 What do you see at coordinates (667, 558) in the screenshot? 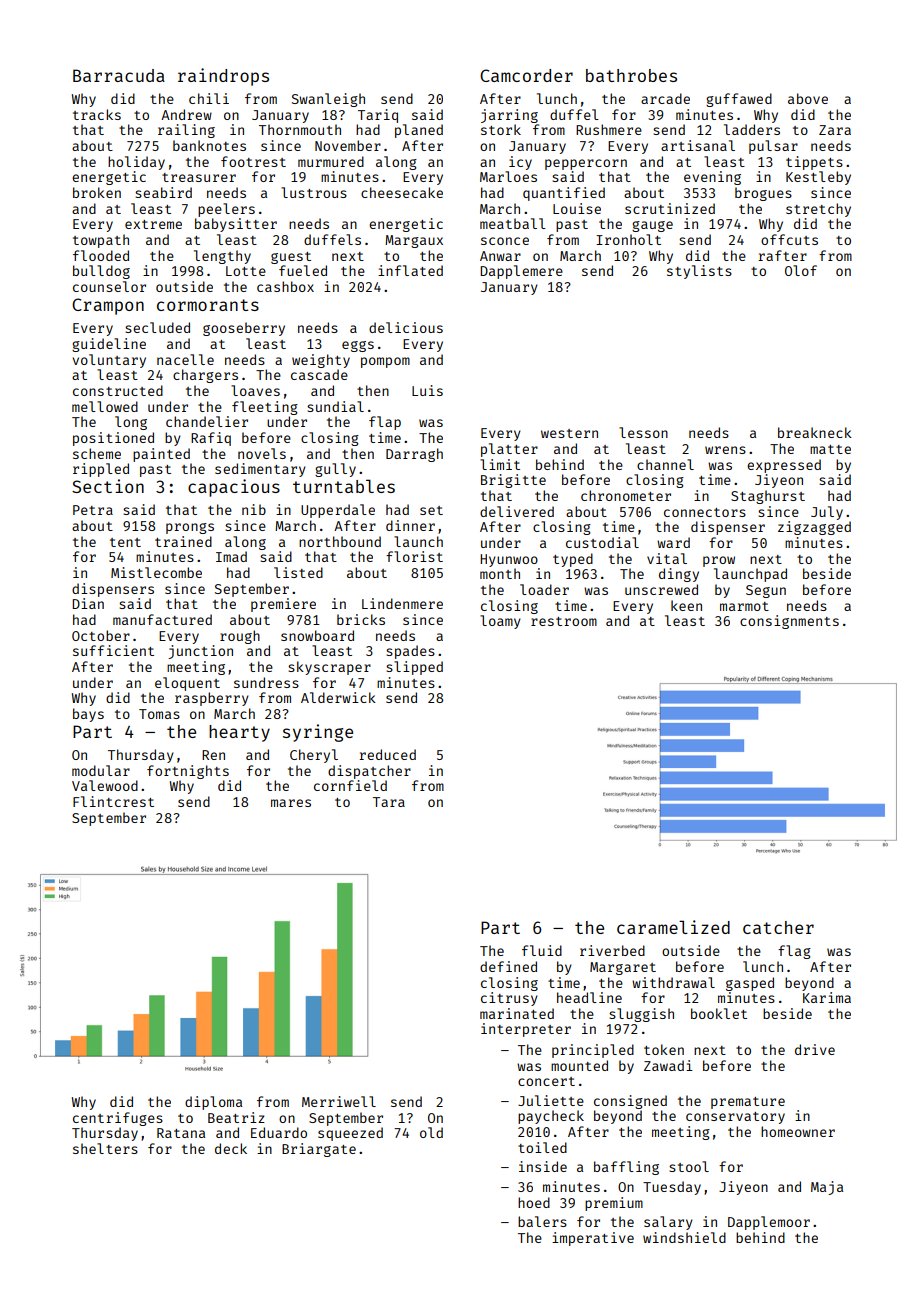
I see `vital` at bounding box center [667, 558].
